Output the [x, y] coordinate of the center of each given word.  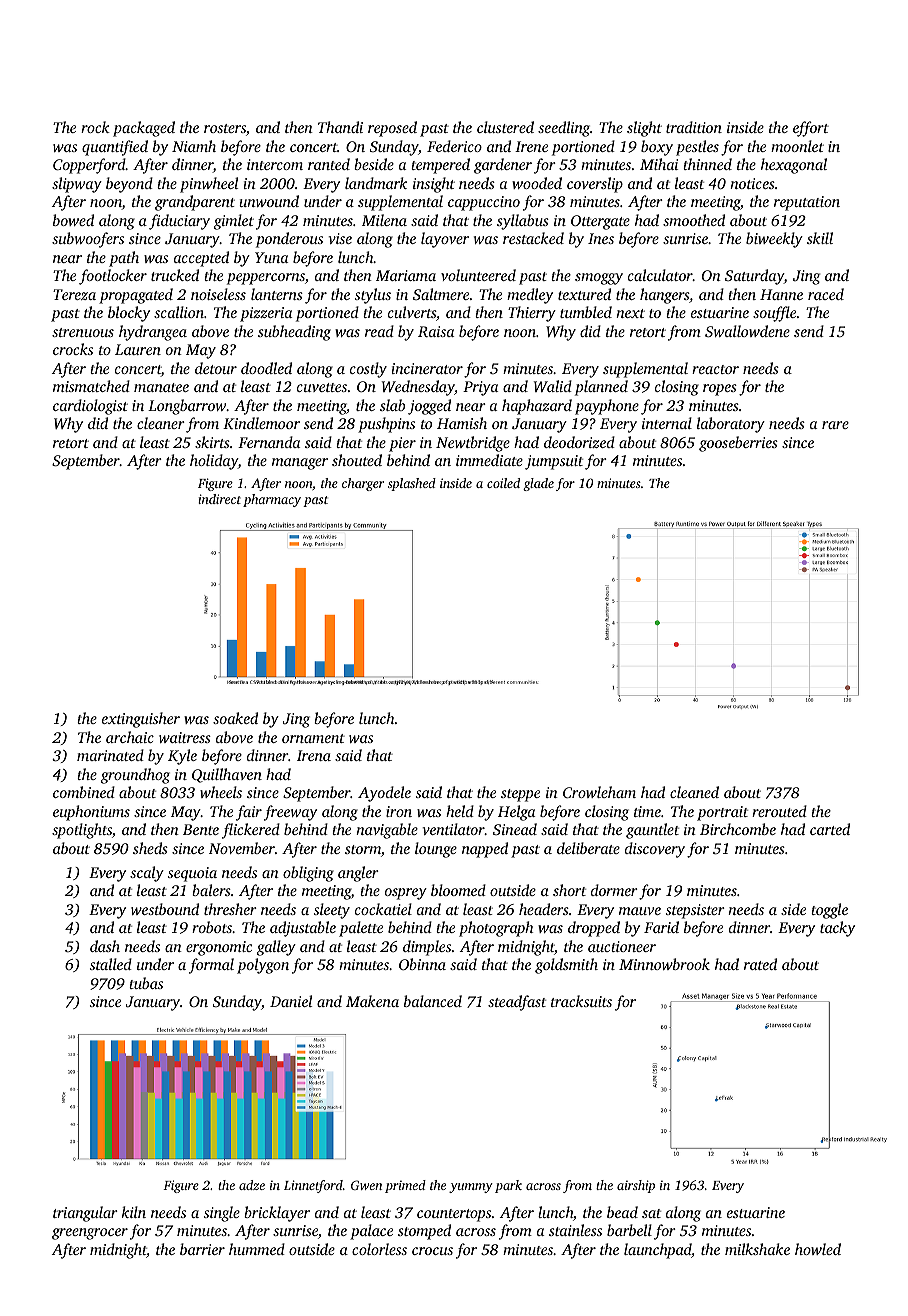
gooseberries [738, 444]
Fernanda [269, 442]
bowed [73, 220]
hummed [257, 1249]
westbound [165, 909]
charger [363, 484]
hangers [664, 296]
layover [445, 240]
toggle [829, 911]
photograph [496, 929]
